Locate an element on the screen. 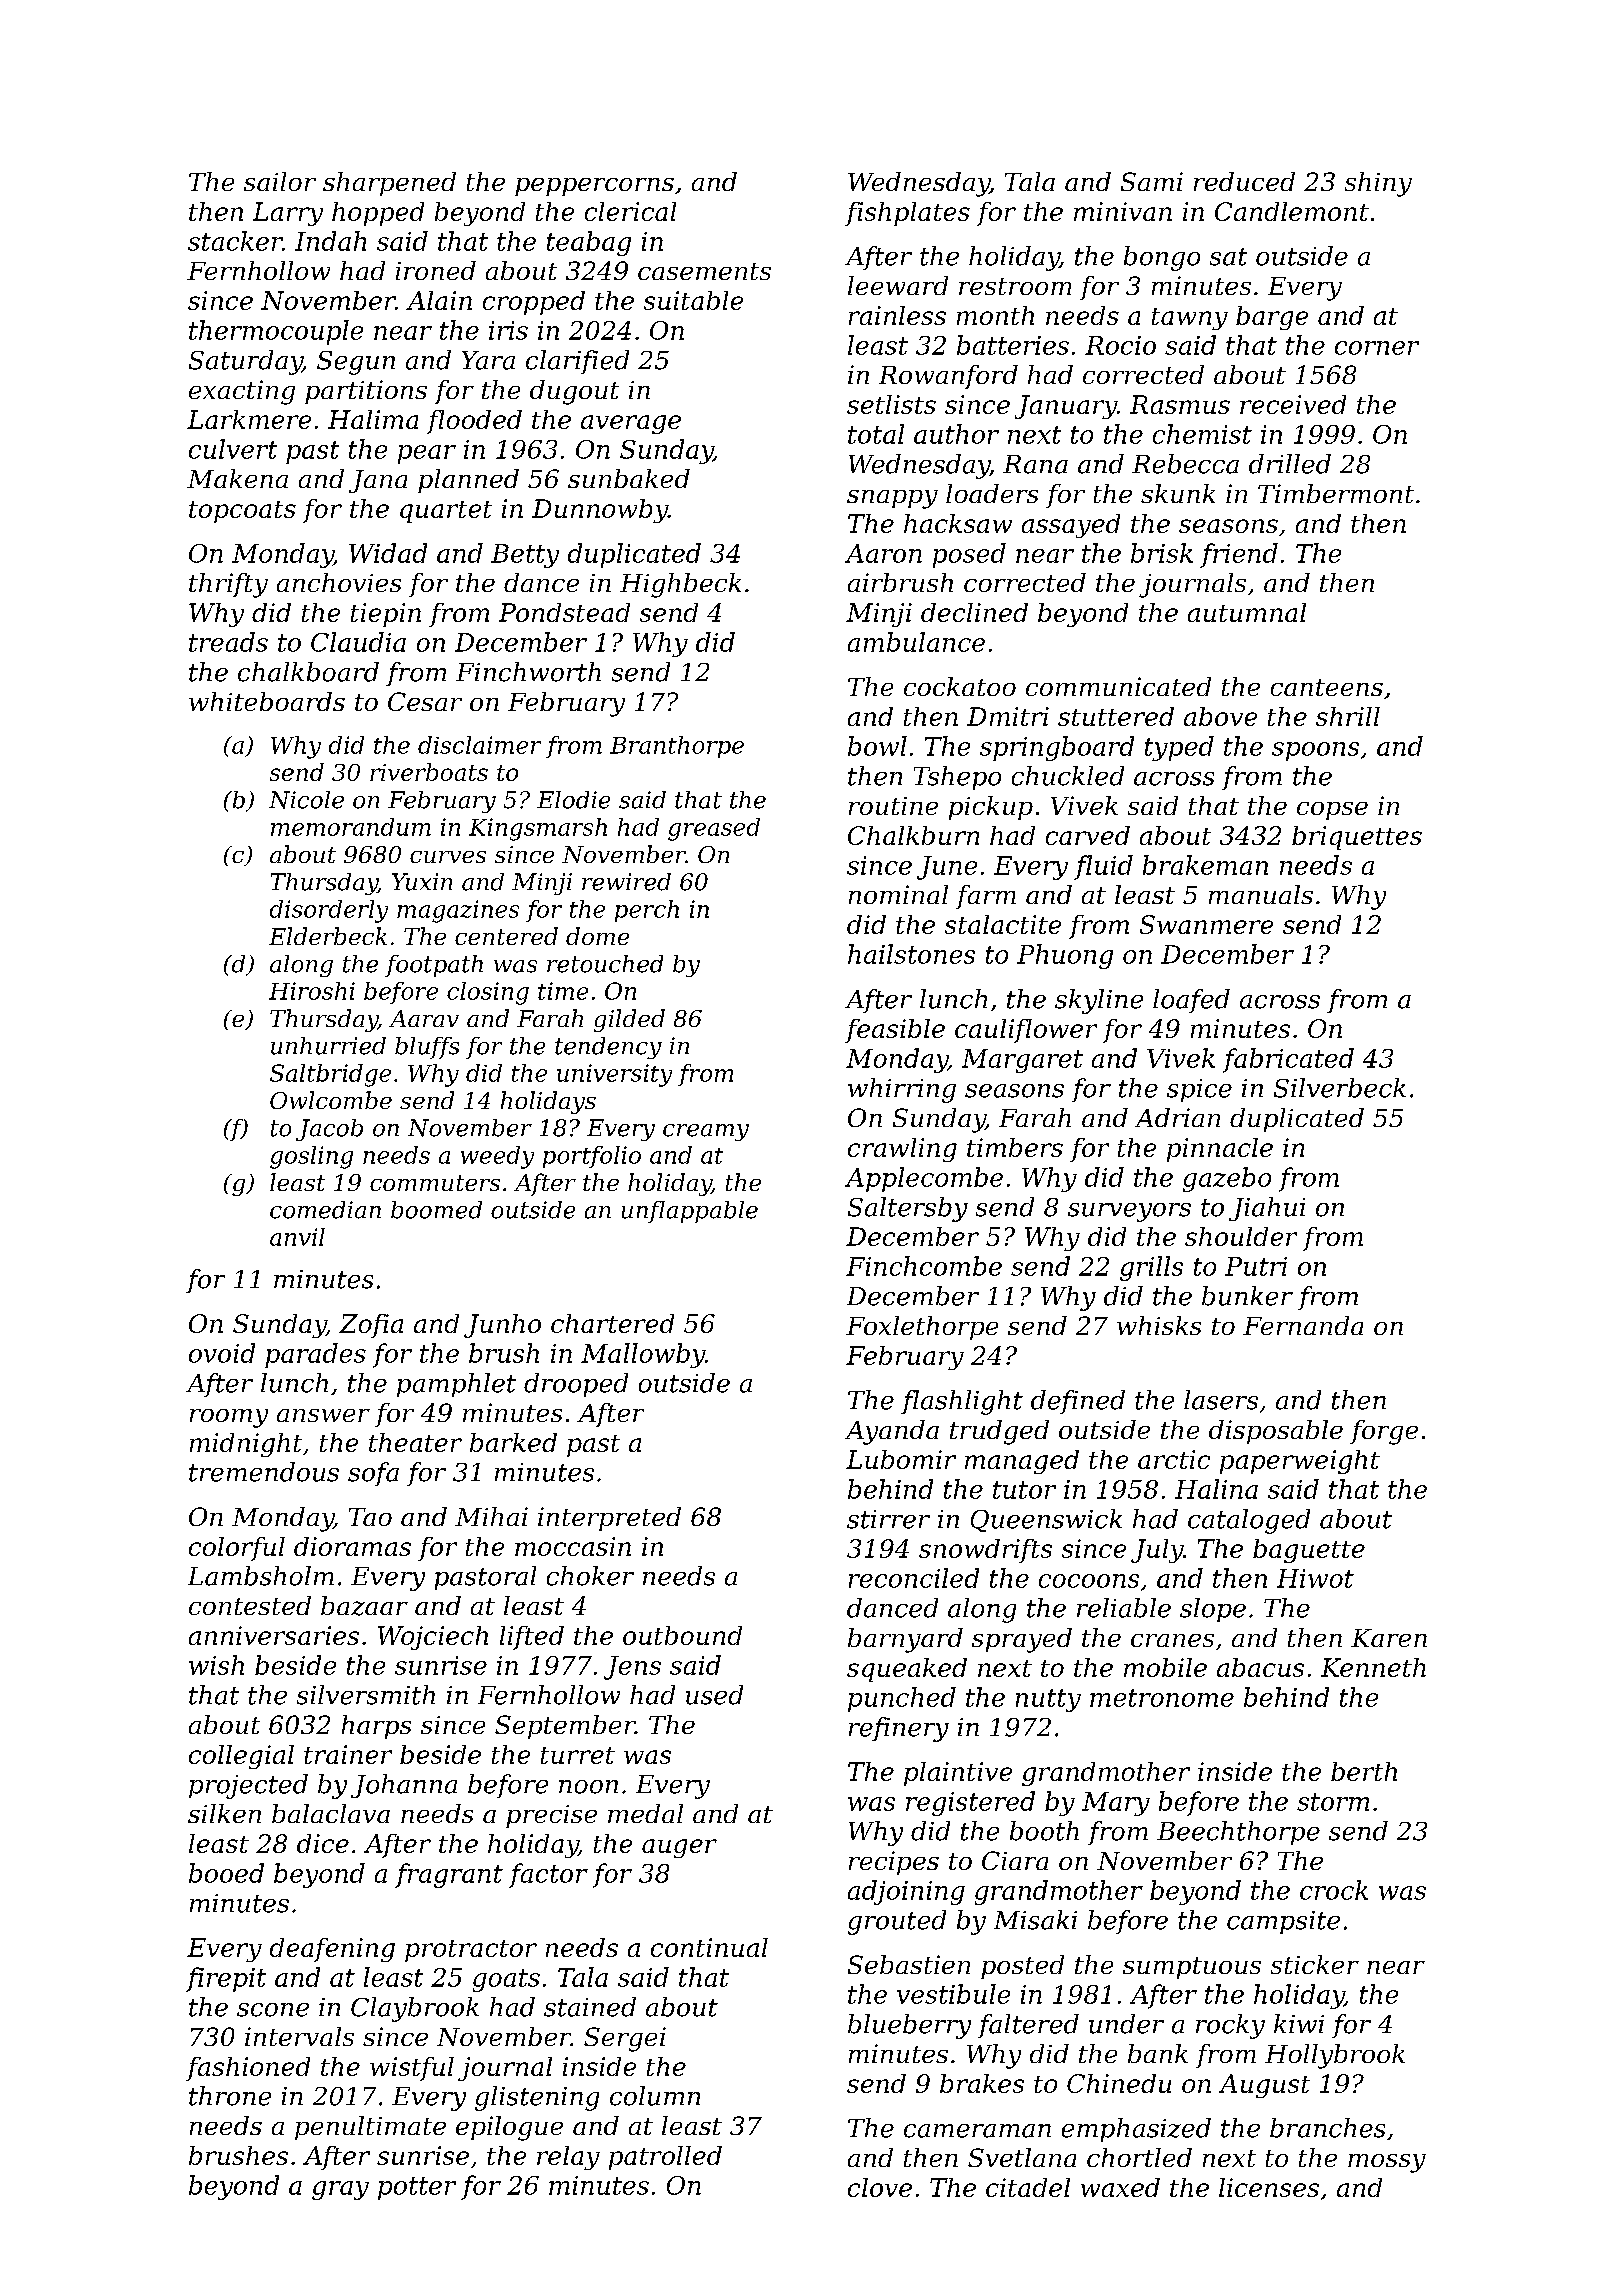 The height and width of the screenshot is (2292, 1620). thermocouple is located at coordinates (276, 332).
